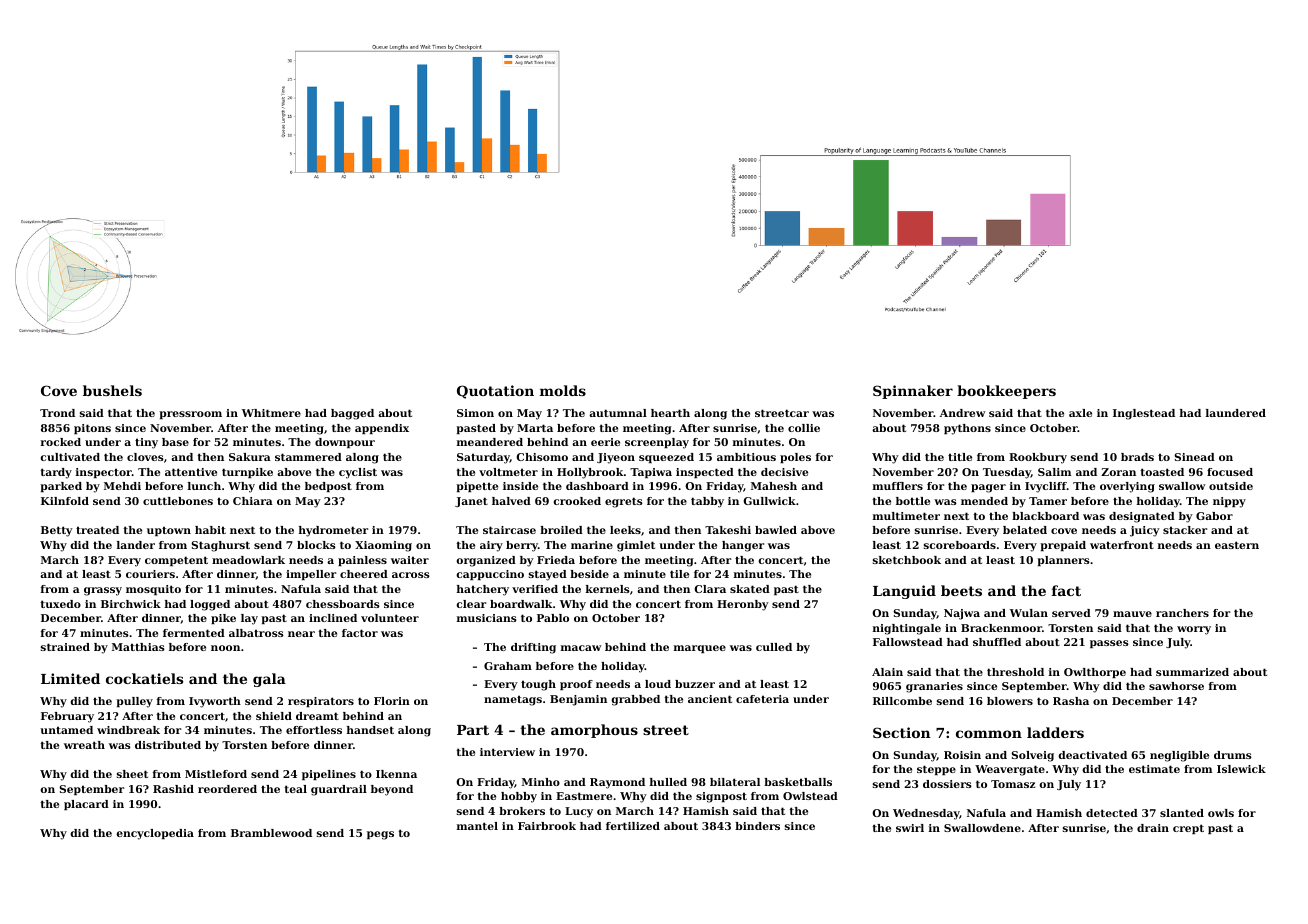 This screenshot has width=1308, height=924. I want to click on ranchers, so click(1182, 613).
